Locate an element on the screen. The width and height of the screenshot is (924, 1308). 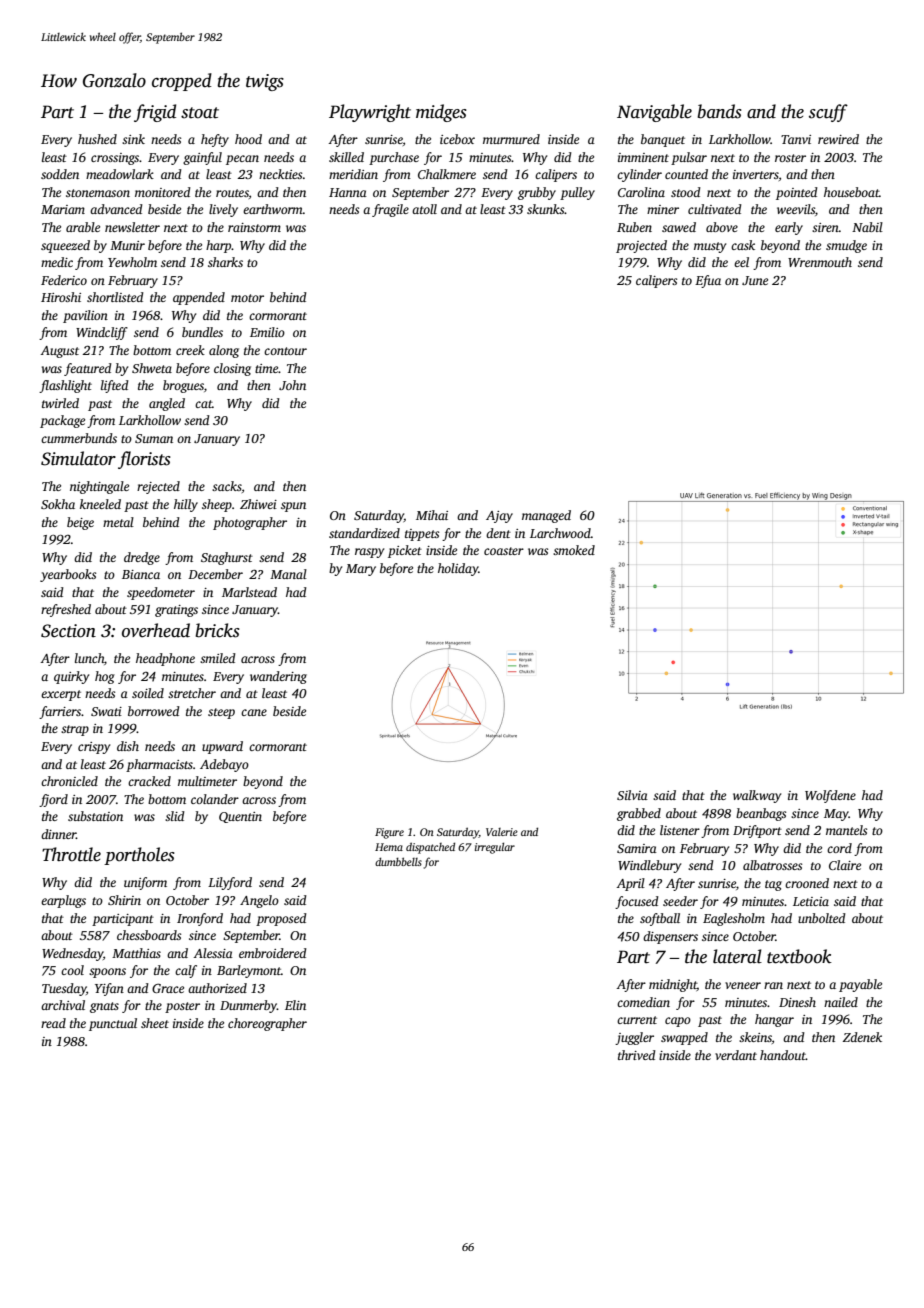
atoll is located at coordinates (424, 209).
